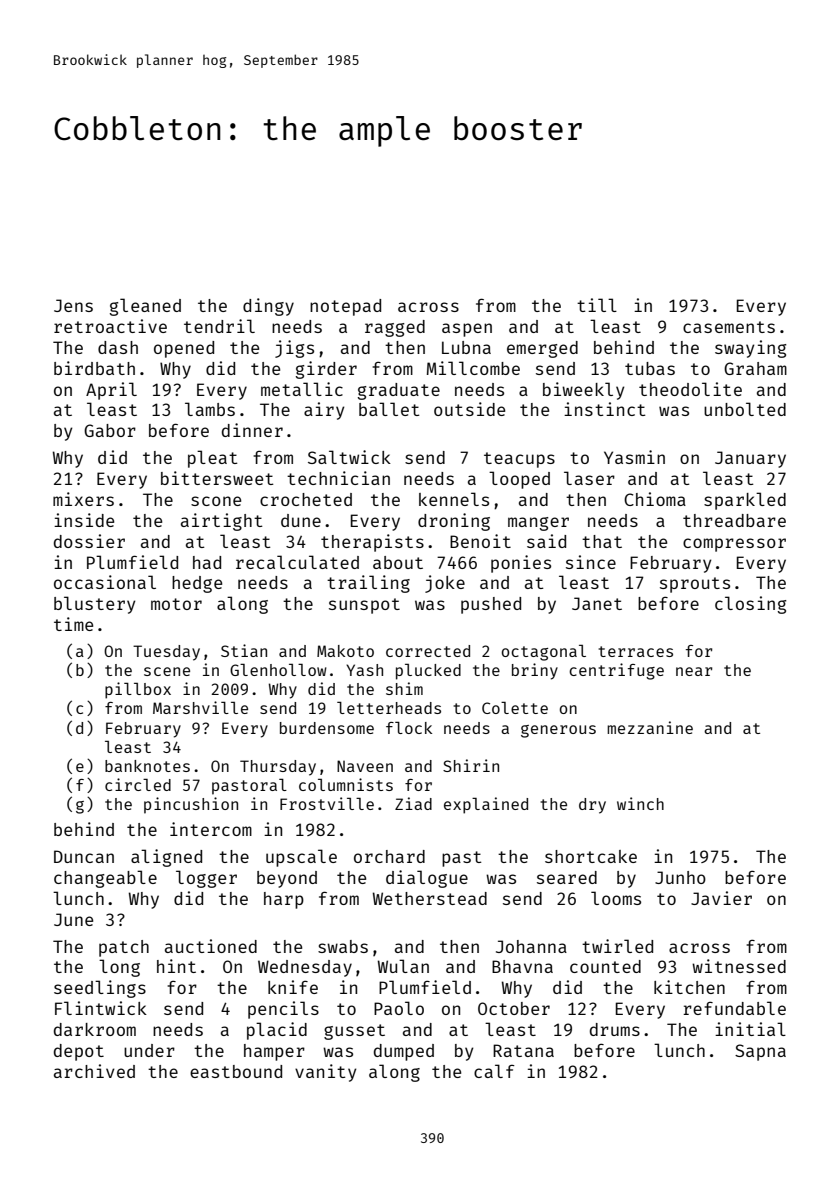 The height and width of the screenshot is (1192, 840). Describe the element at coordinates (616, 671) in the screenshot. I see `centrifuge` at that location.
